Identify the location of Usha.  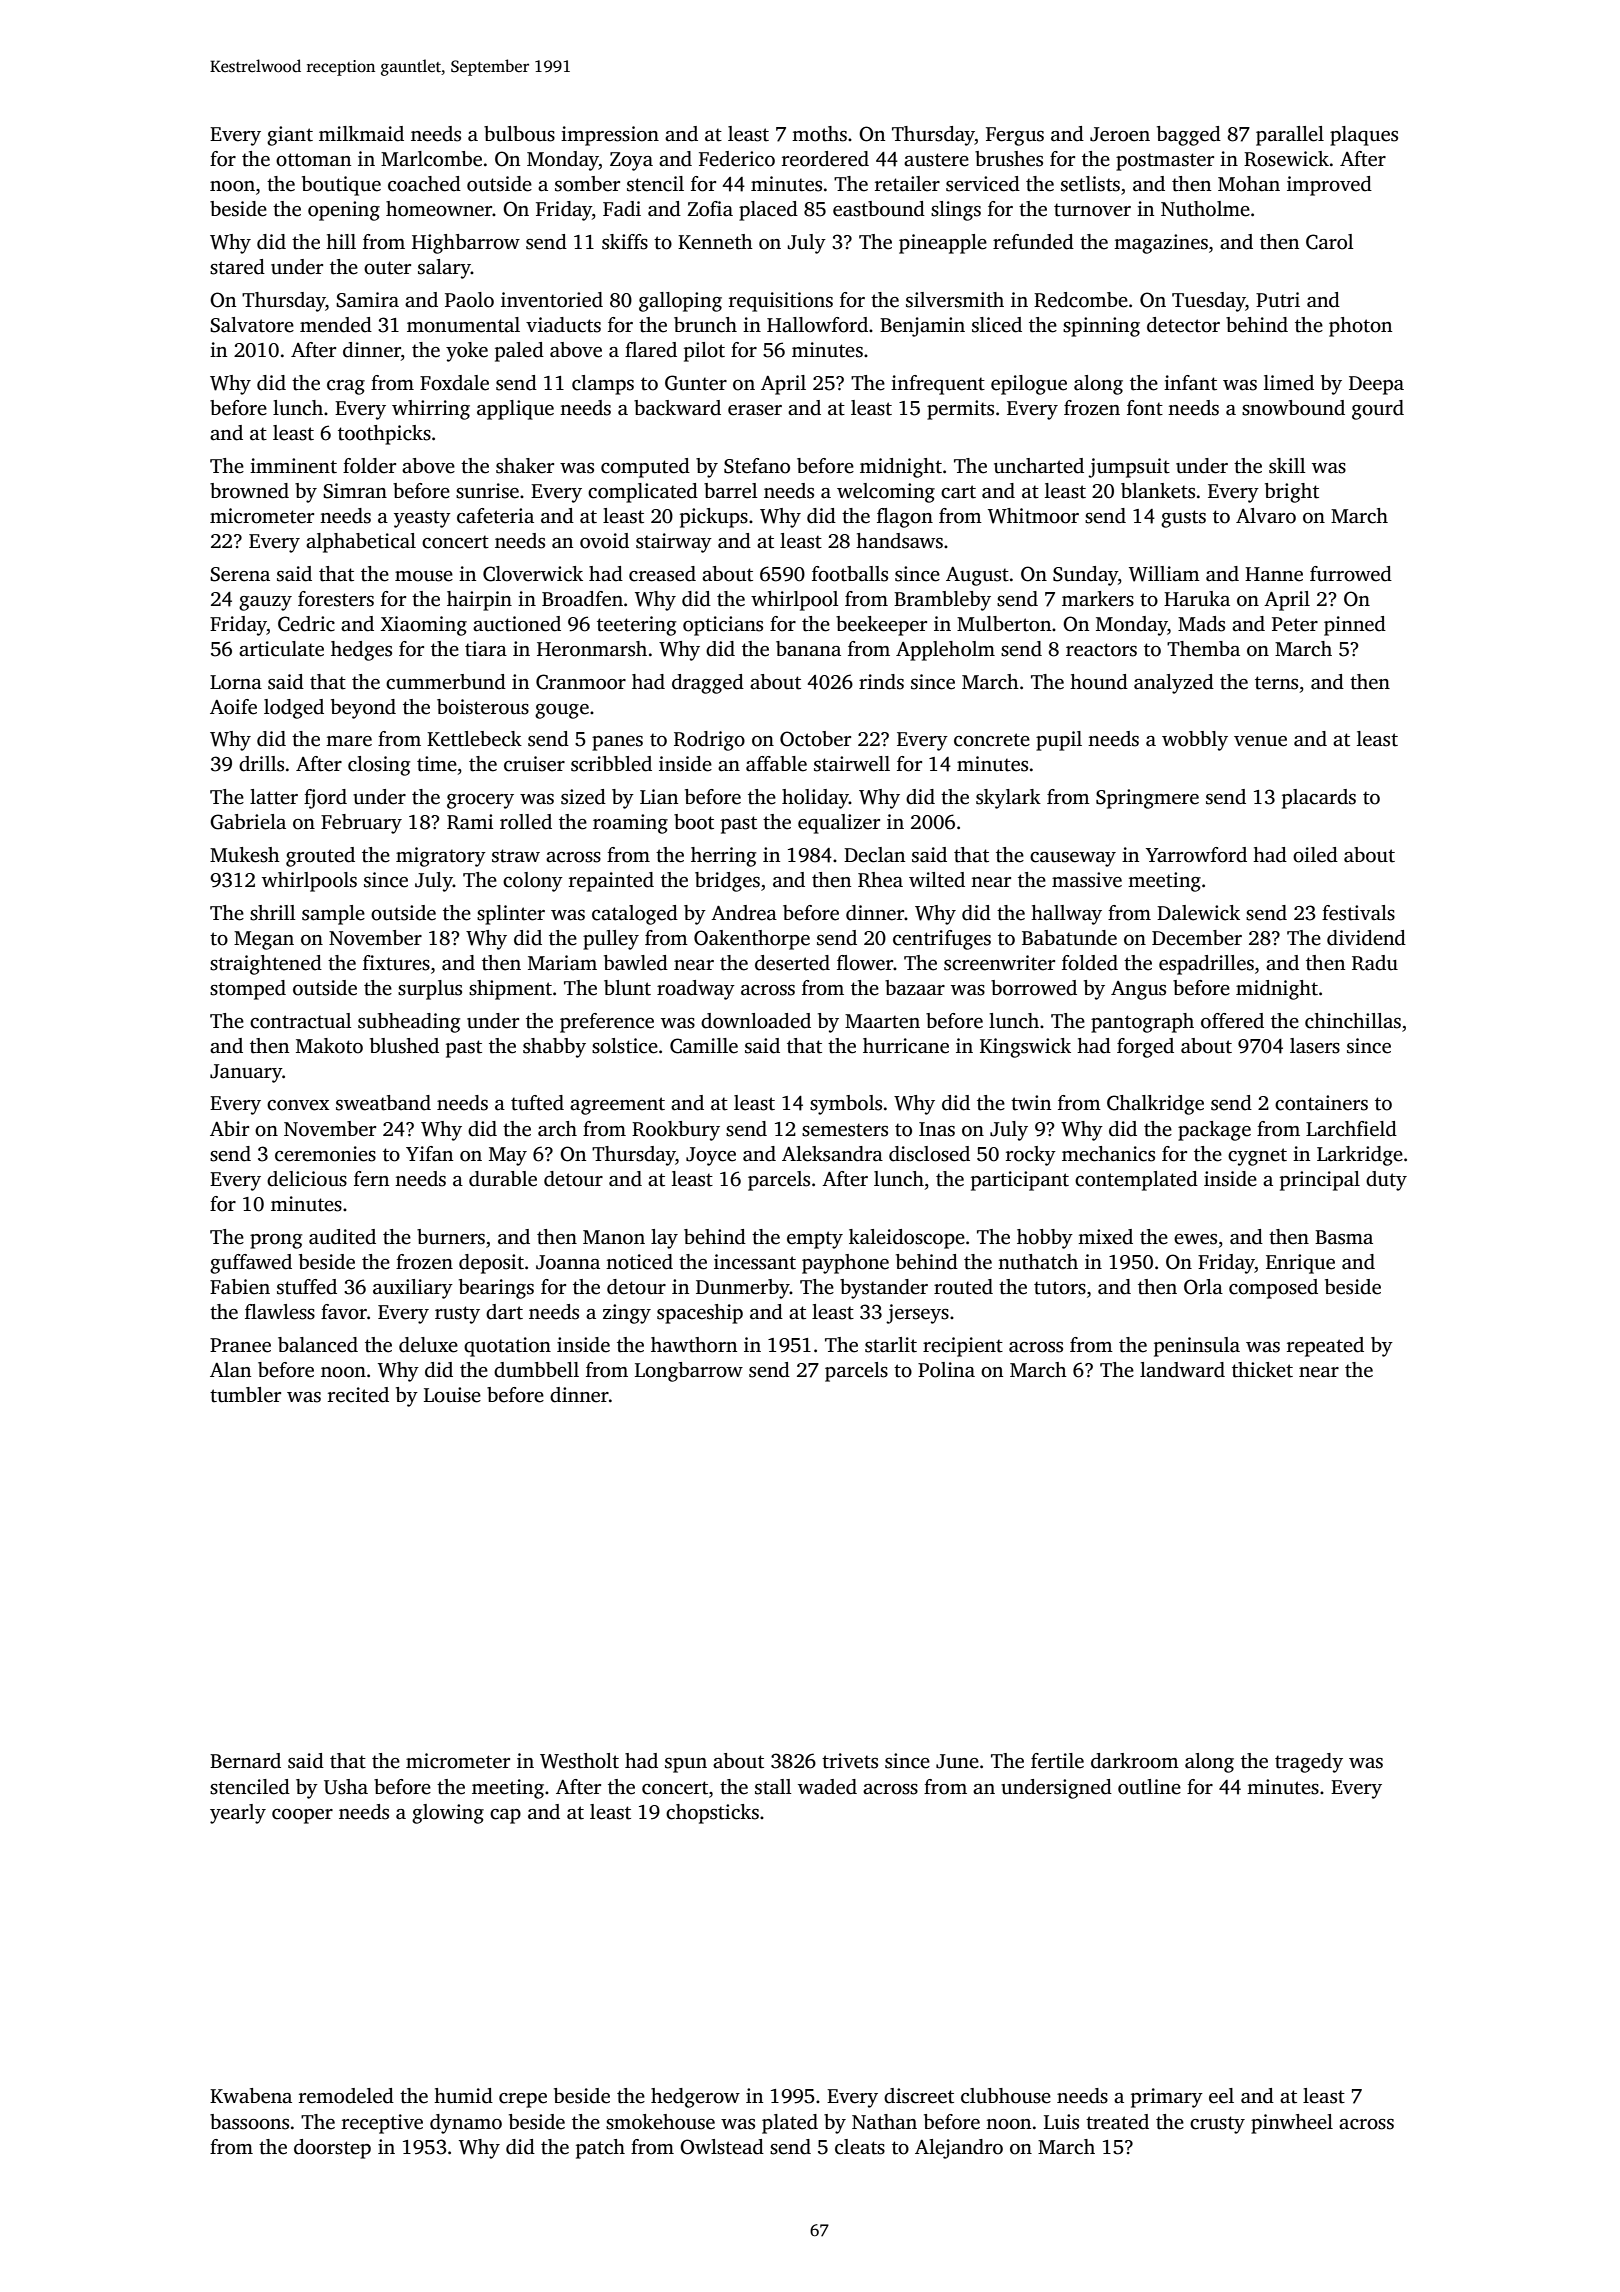
(346, 1787).
